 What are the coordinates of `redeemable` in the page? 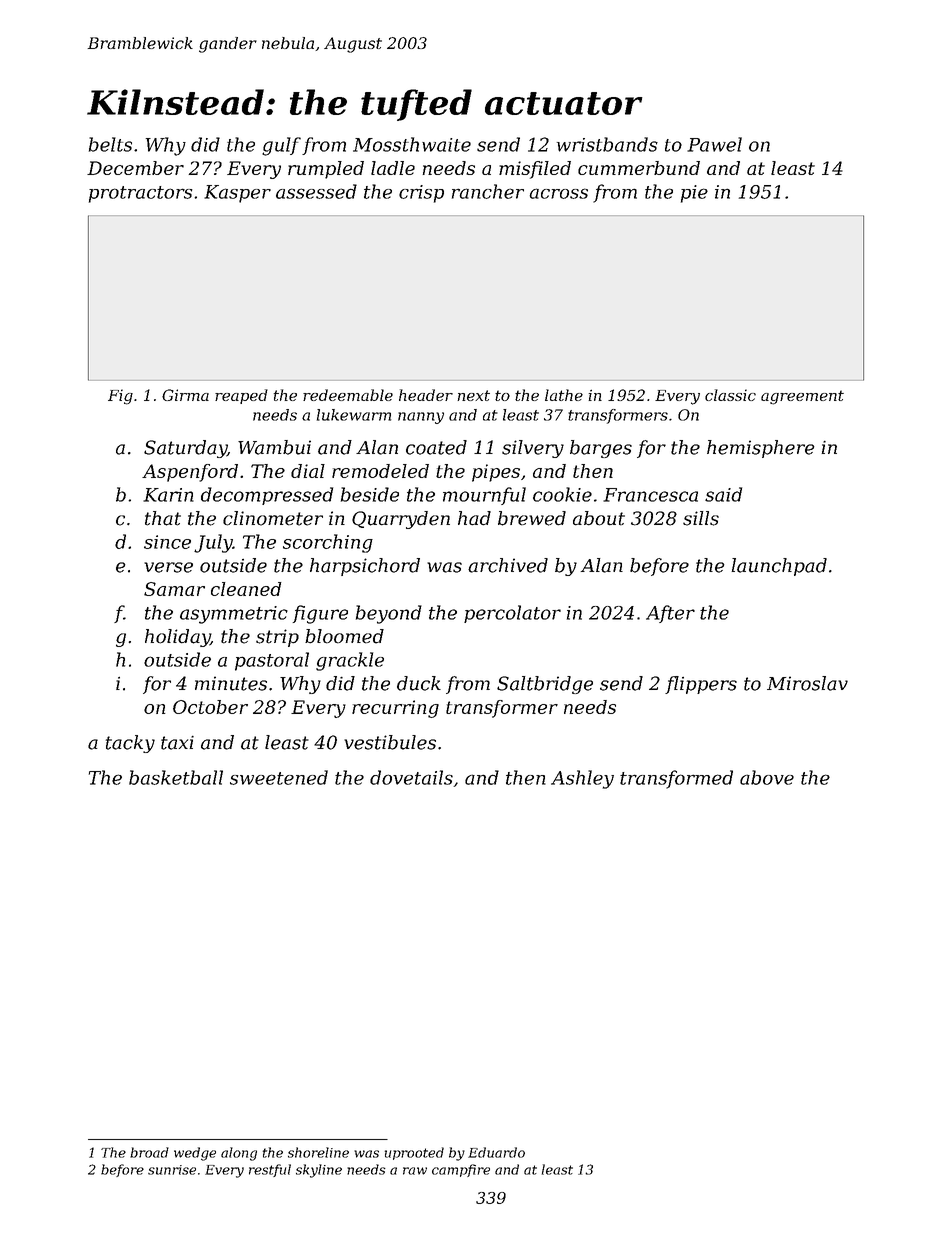 It's located at (348, 395).
